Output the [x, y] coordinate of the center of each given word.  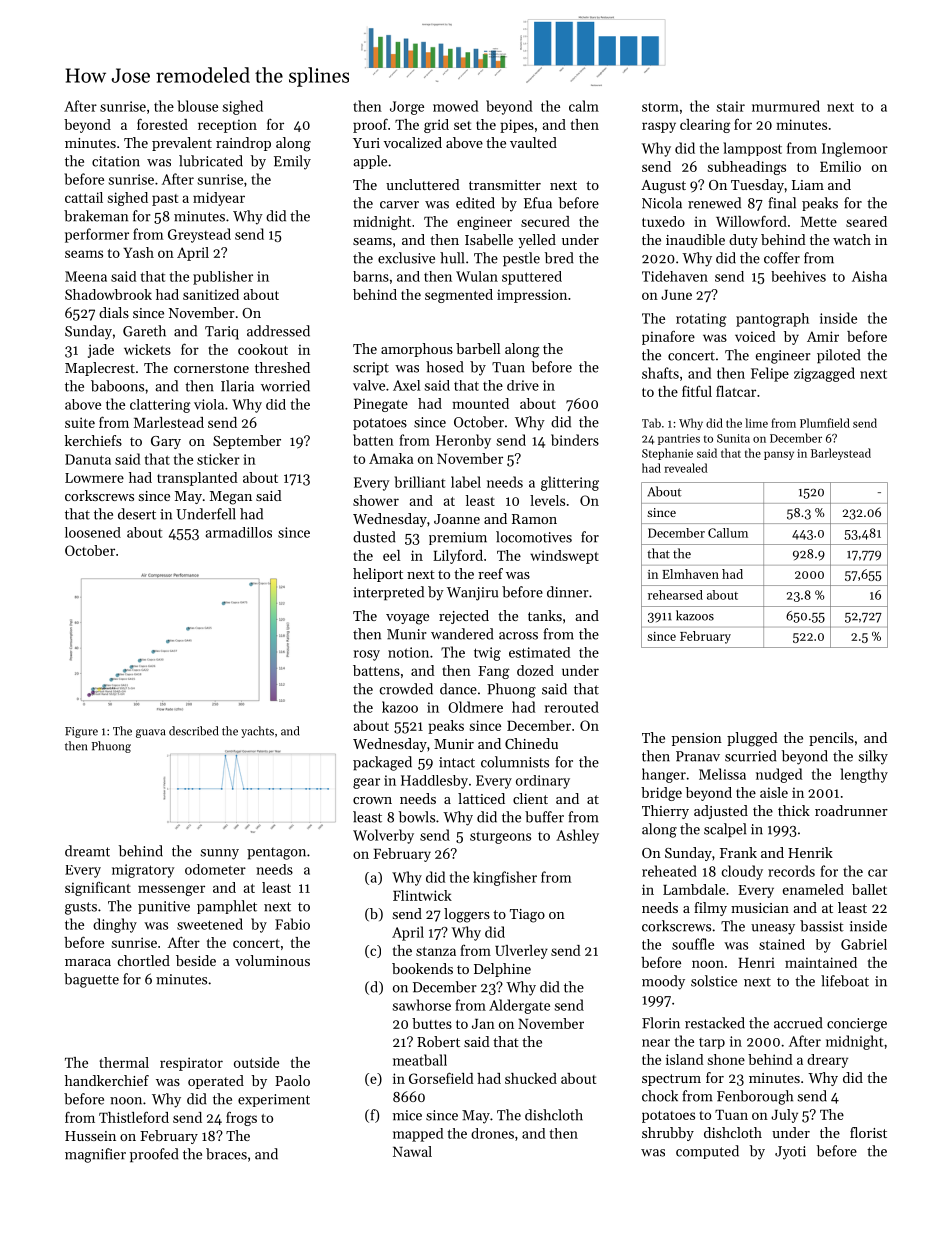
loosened [93, 532]
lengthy [864, 775]
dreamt [87, 851]
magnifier [95, 1155]
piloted [838, 356]
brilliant [419, 482]
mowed [455, 106]
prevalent [182, 144]
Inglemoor [855, 149]
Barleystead [841, 454]
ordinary [543, 782]
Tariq [222, 333]
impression [532, 296]
